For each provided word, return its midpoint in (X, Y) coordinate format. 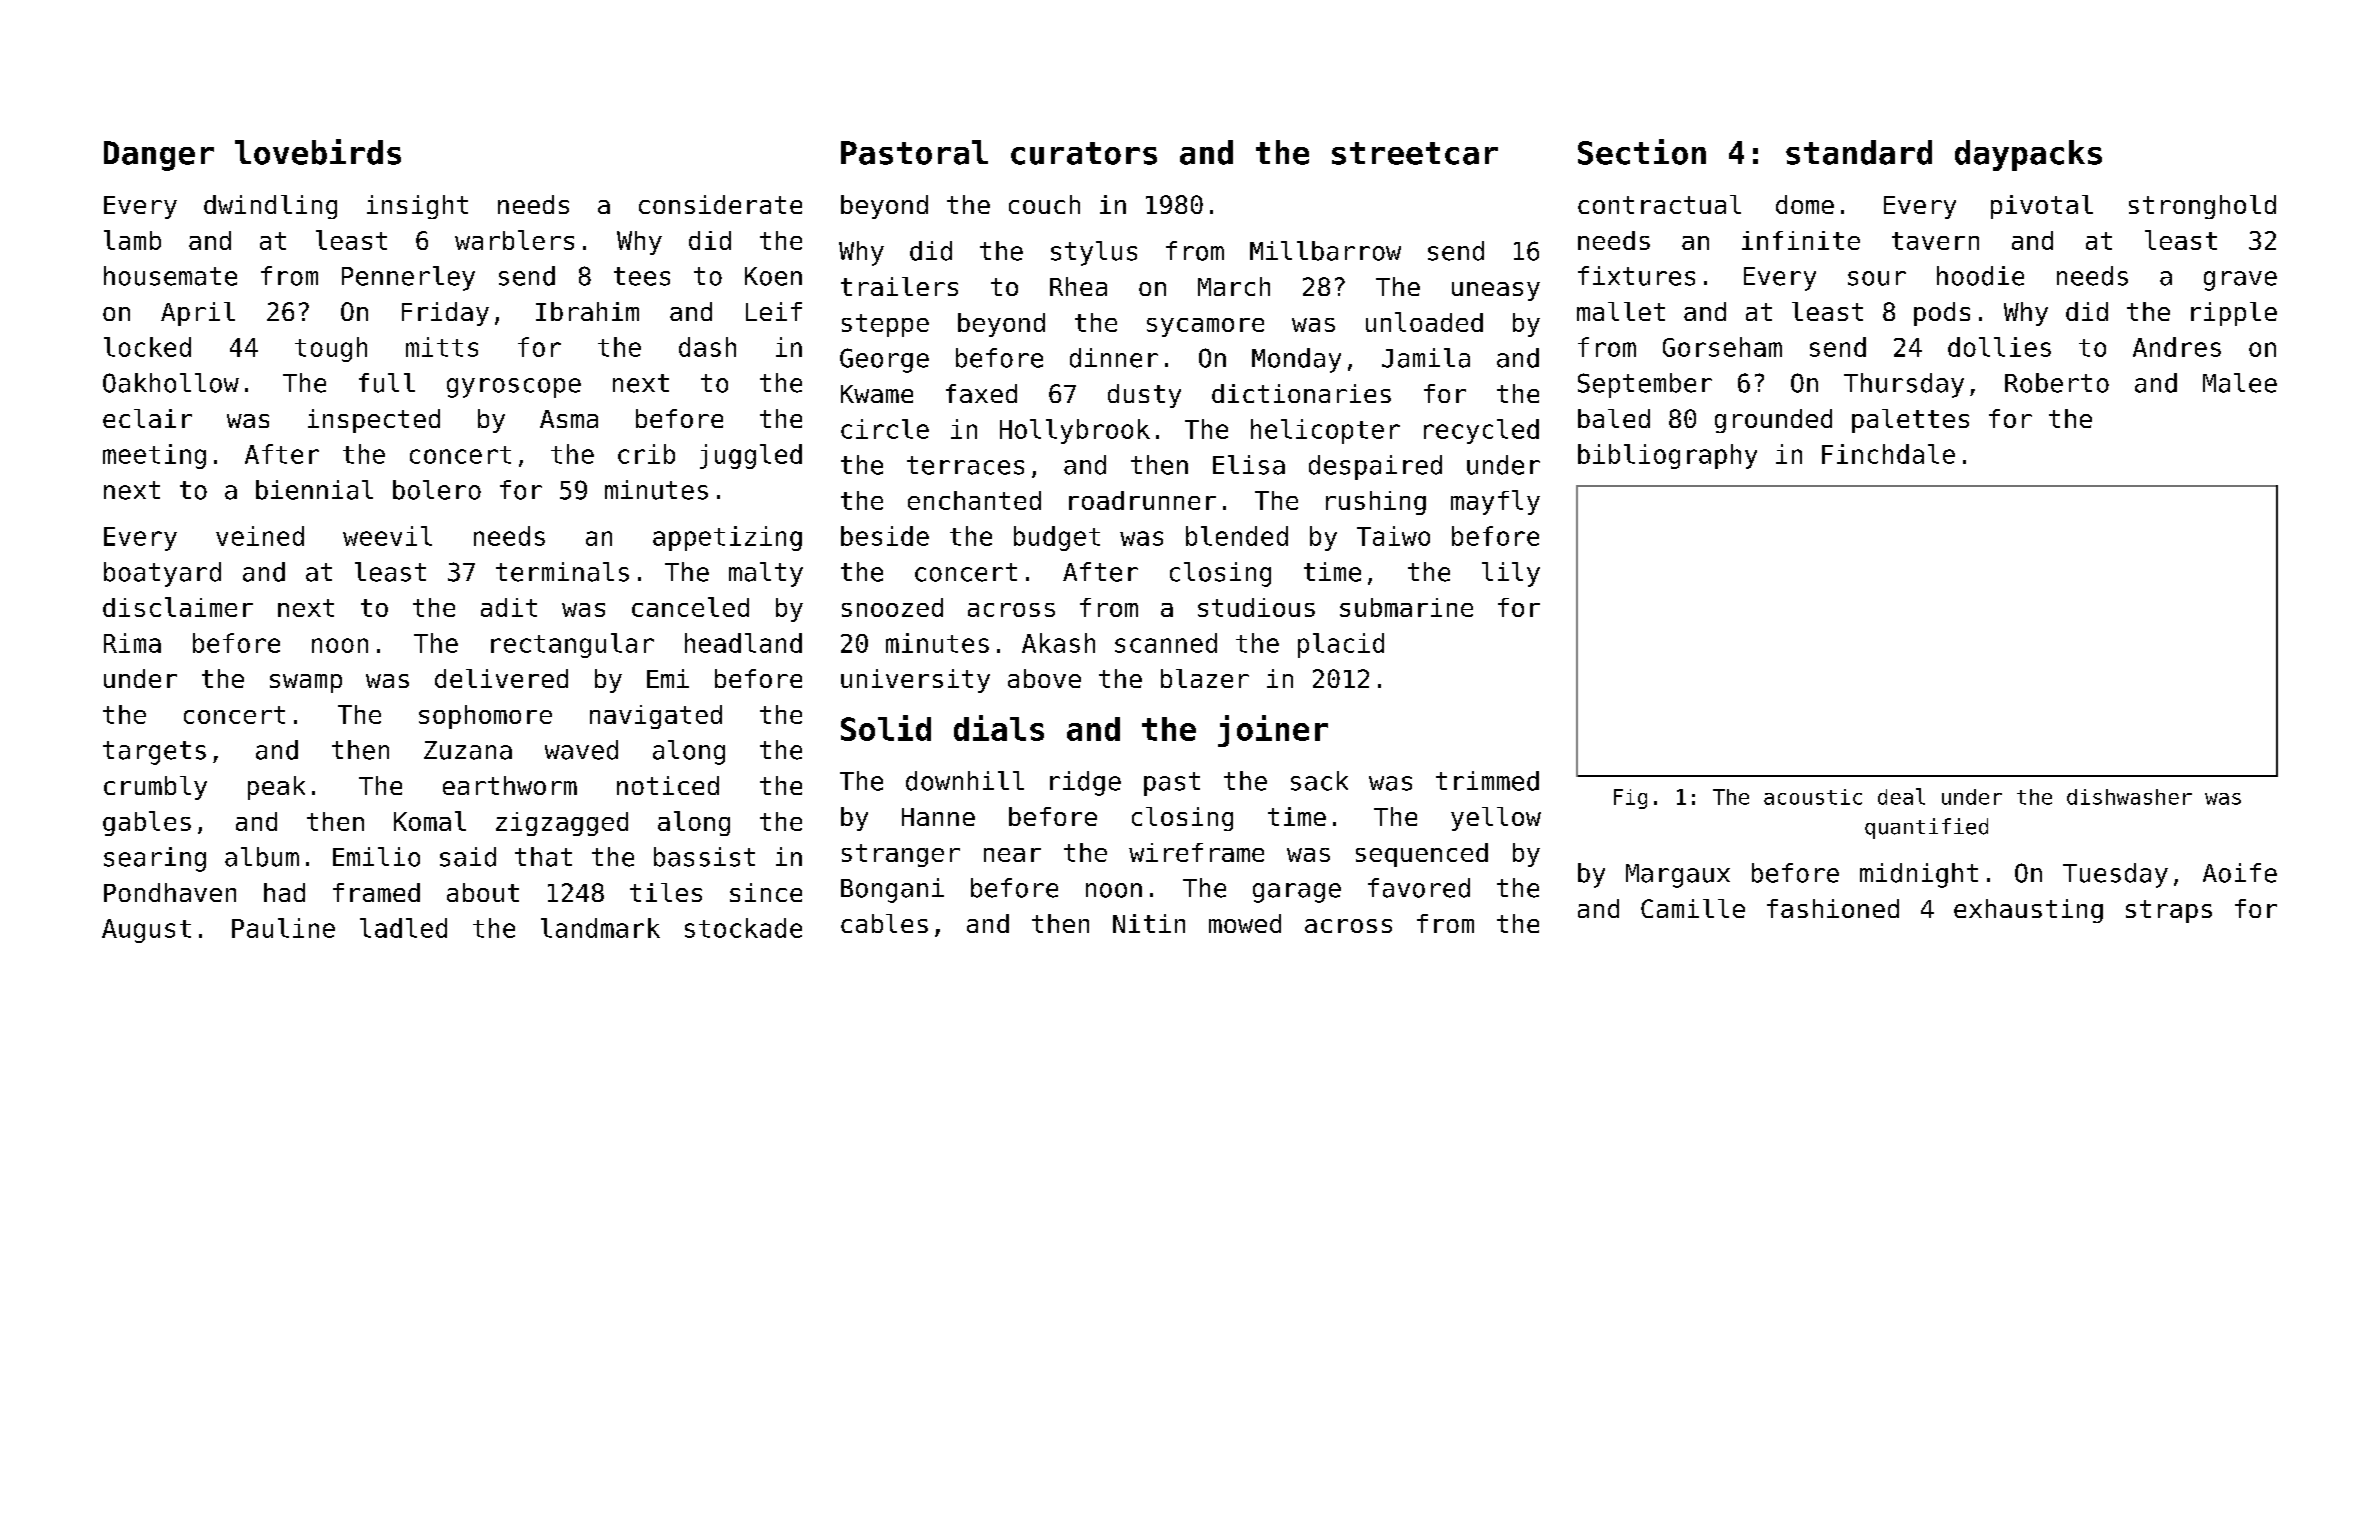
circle (885, 429)
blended (1237, 536)
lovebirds (318, 152)
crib (646, 454)
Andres (2177, 347)
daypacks (2028, 155)
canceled (690, 607)
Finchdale (1888, 454)
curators (1084, 153)
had (284, 892)
